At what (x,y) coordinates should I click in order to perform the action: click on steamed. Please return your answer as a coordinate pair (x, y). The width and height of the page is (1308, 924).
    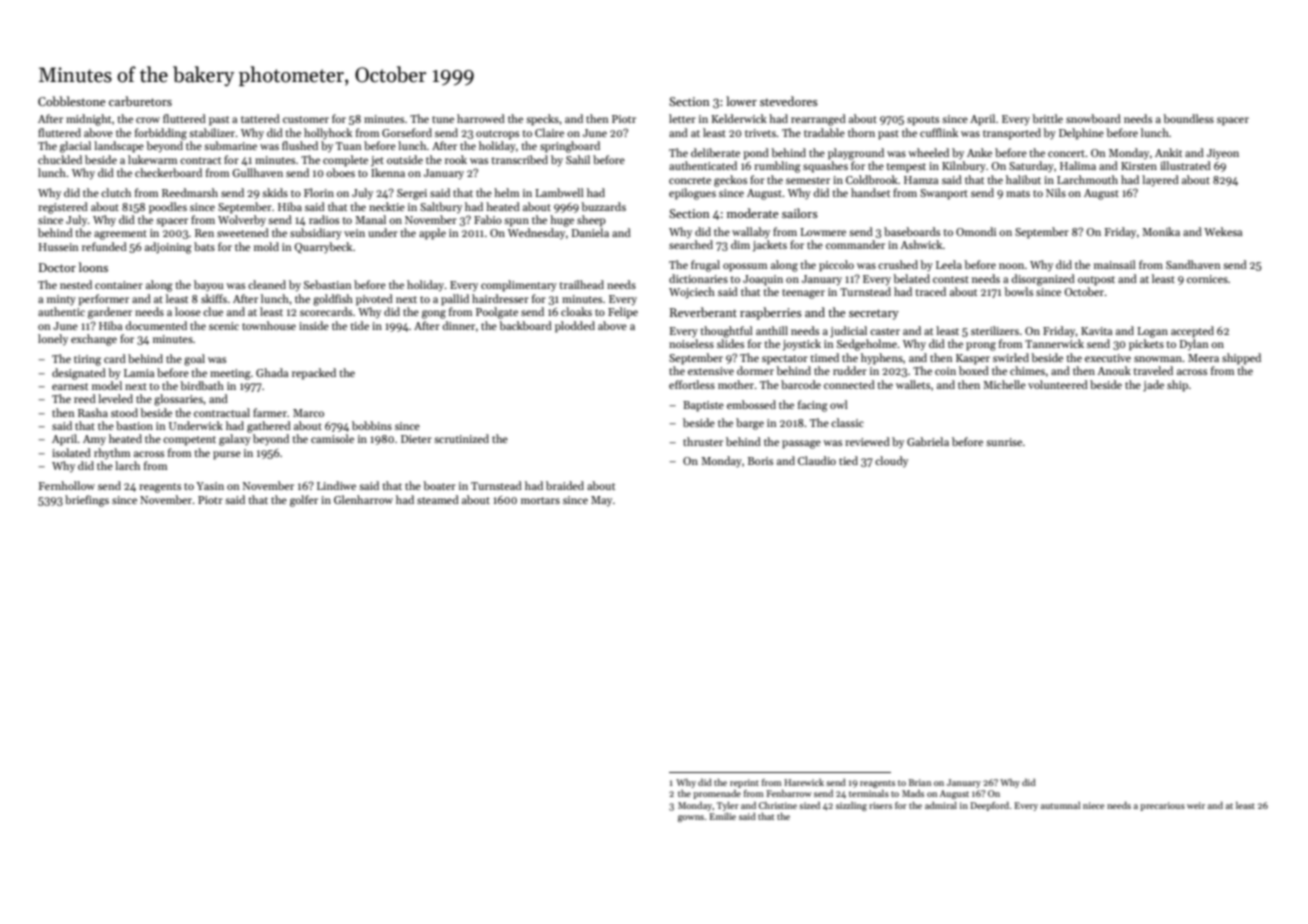
    Looking at the image, I should click on (438, 499).
